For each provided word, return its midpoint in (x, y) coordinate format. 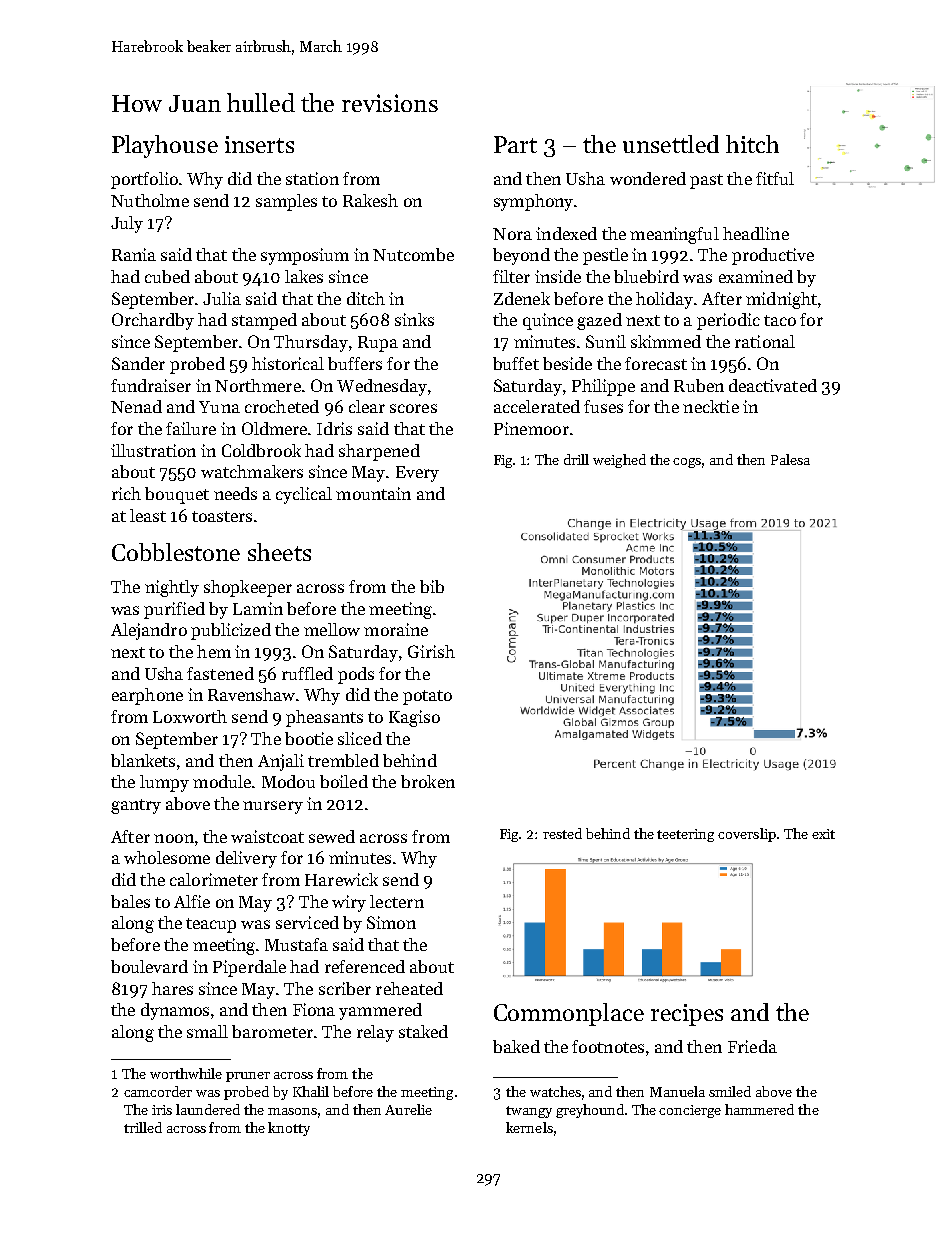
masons (292, 1111)
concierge (690, 1111)
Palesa (790, 459)
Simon (391, 922)
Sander (138, 363)
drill (576, 459)
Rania (134, 254)
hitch (752, 144)
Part (515, 144)
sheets (279, 552)
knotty (289, 1129)
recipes (687, 1015)
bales (130, 901)
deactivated (773, 385)
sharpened (379, 452)
